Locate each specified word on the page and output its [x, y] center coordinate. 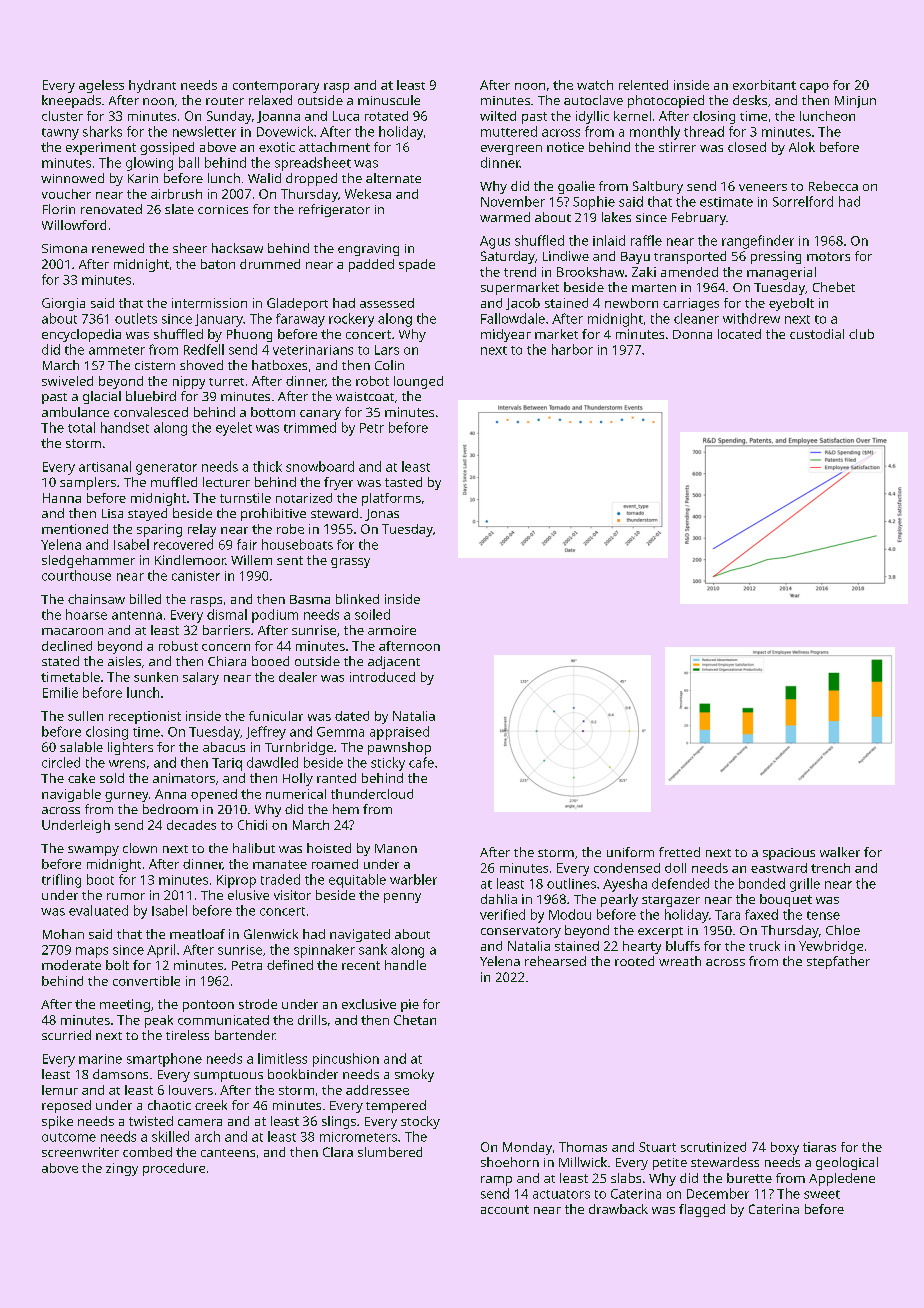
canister [196, 576]
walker [840, 852]
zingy [122, 1169]
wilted [498, 116]
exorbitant [764, 85]
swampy [93, 851]
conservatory [521, 932]
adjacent [394, 662]
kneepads [71, 101]
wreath [680, 961]
